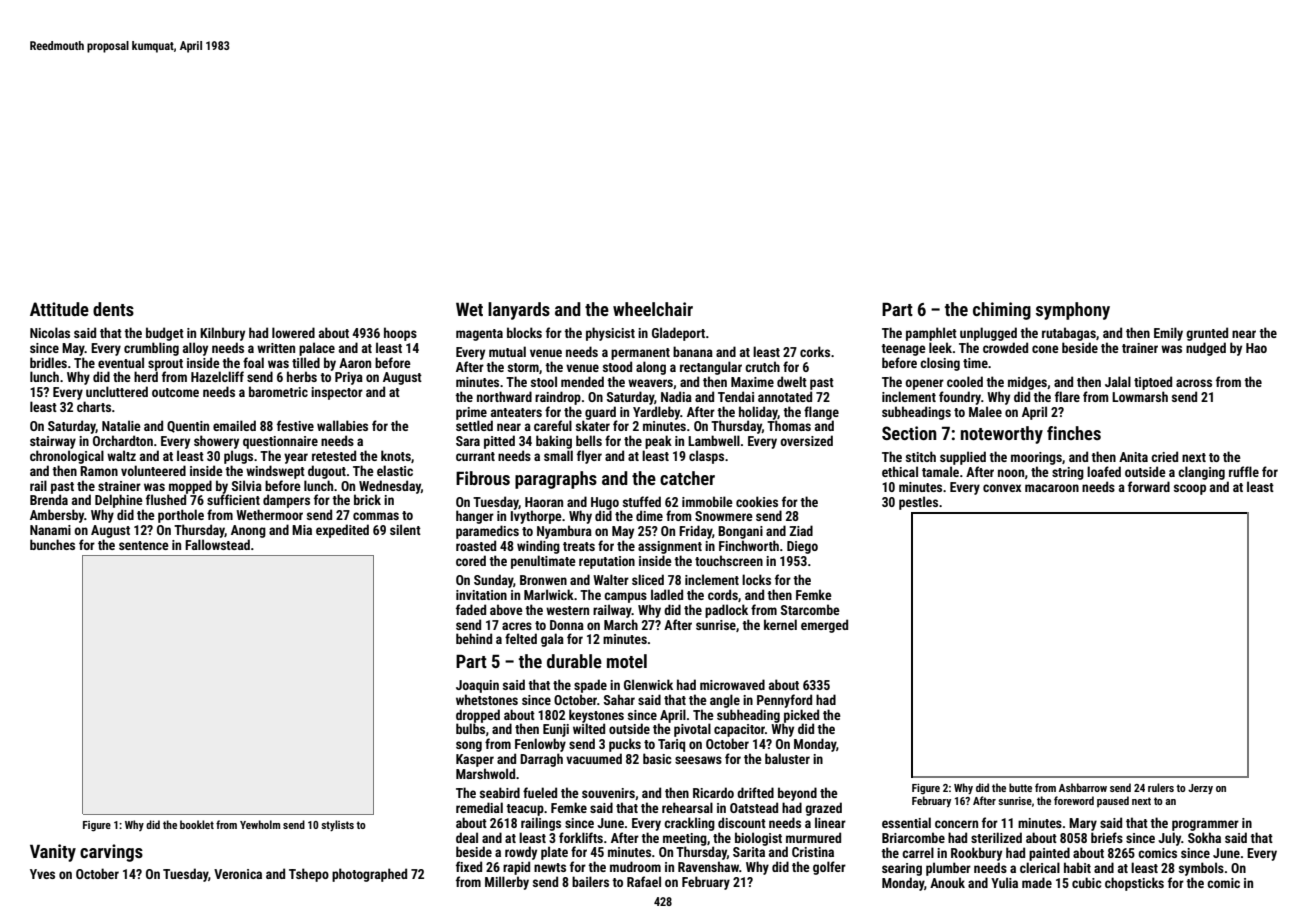 This document has width=1308, height=924. What do you see at coordinates (801, 716) in the document?
I see `picked` at bounding box center [801, 716].
